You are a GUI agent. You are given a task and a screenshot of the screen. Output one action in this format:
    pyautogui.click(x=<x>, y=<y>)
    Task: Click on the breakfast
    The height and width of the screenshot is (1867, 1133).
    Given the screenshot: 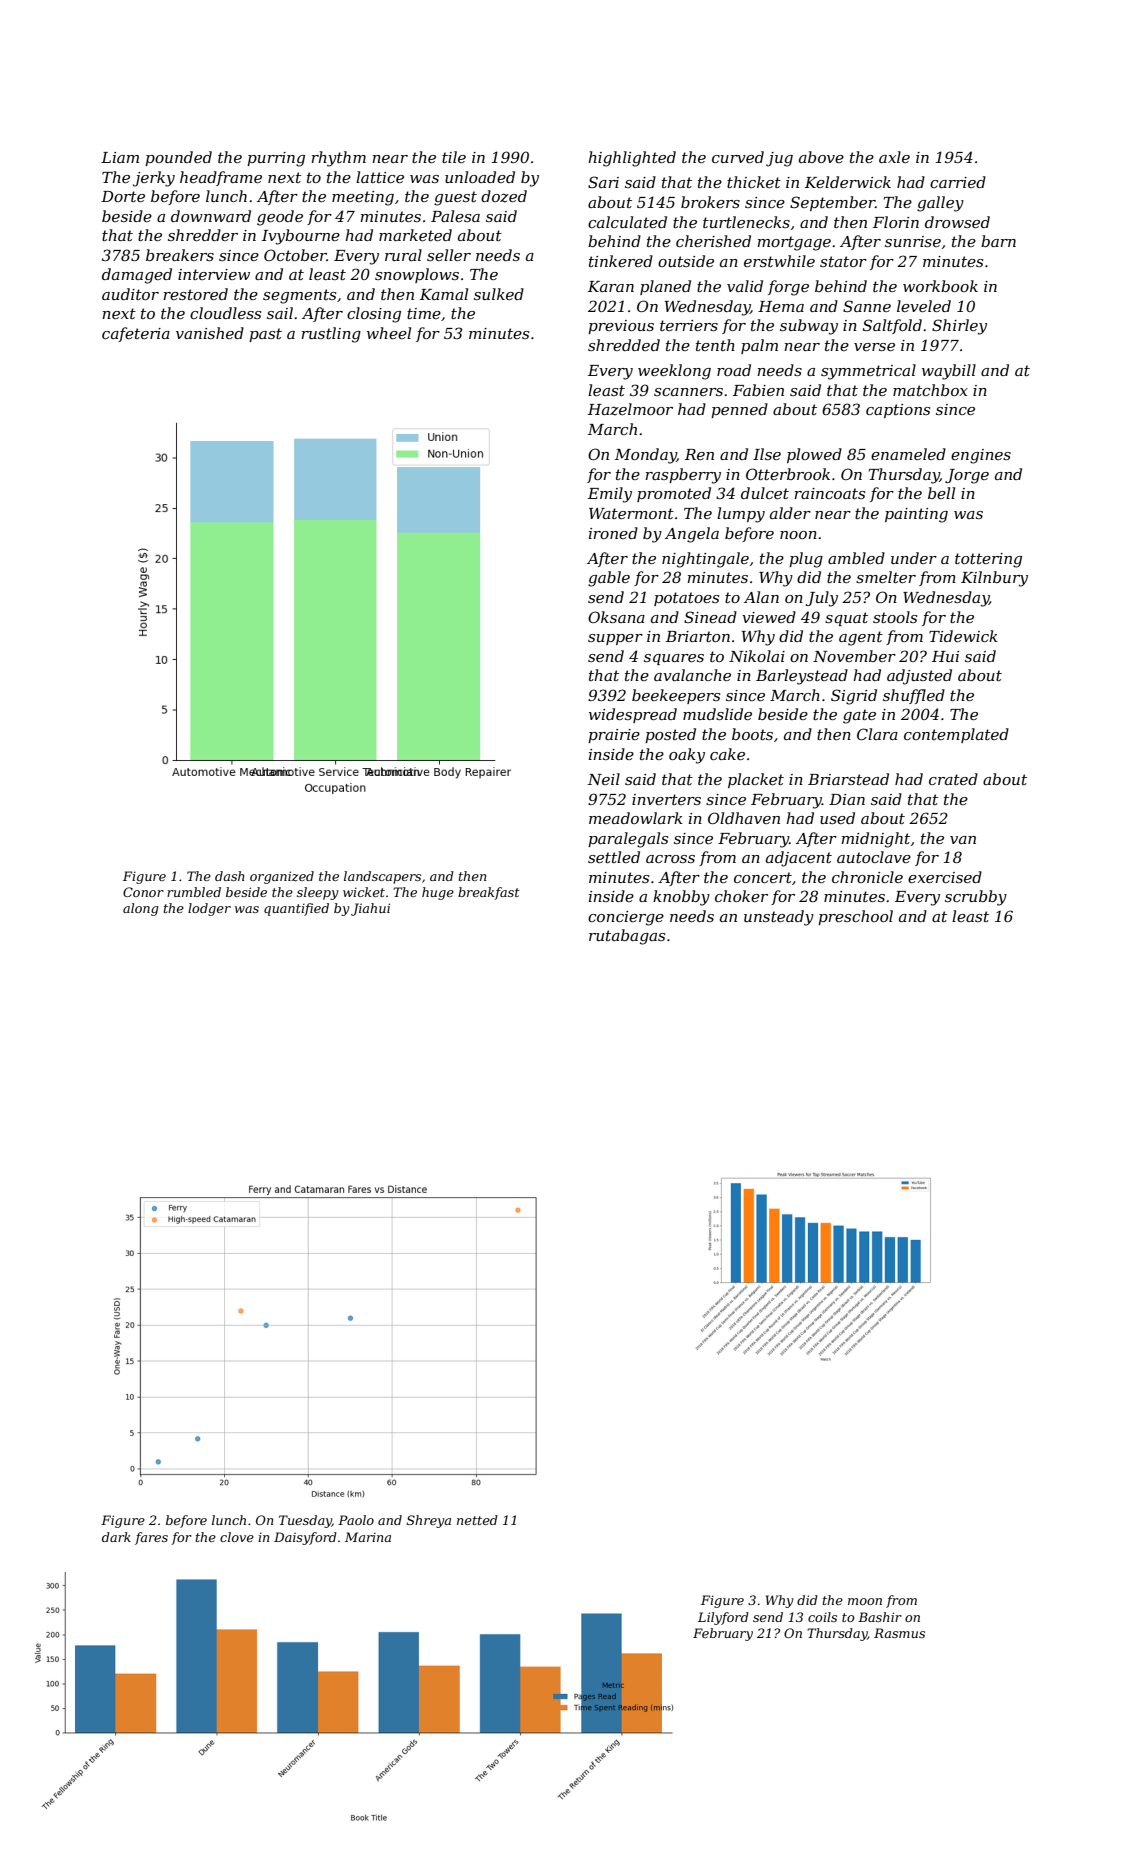 What is the action you would take?
    pyautogui.click(x=489, y=893)
